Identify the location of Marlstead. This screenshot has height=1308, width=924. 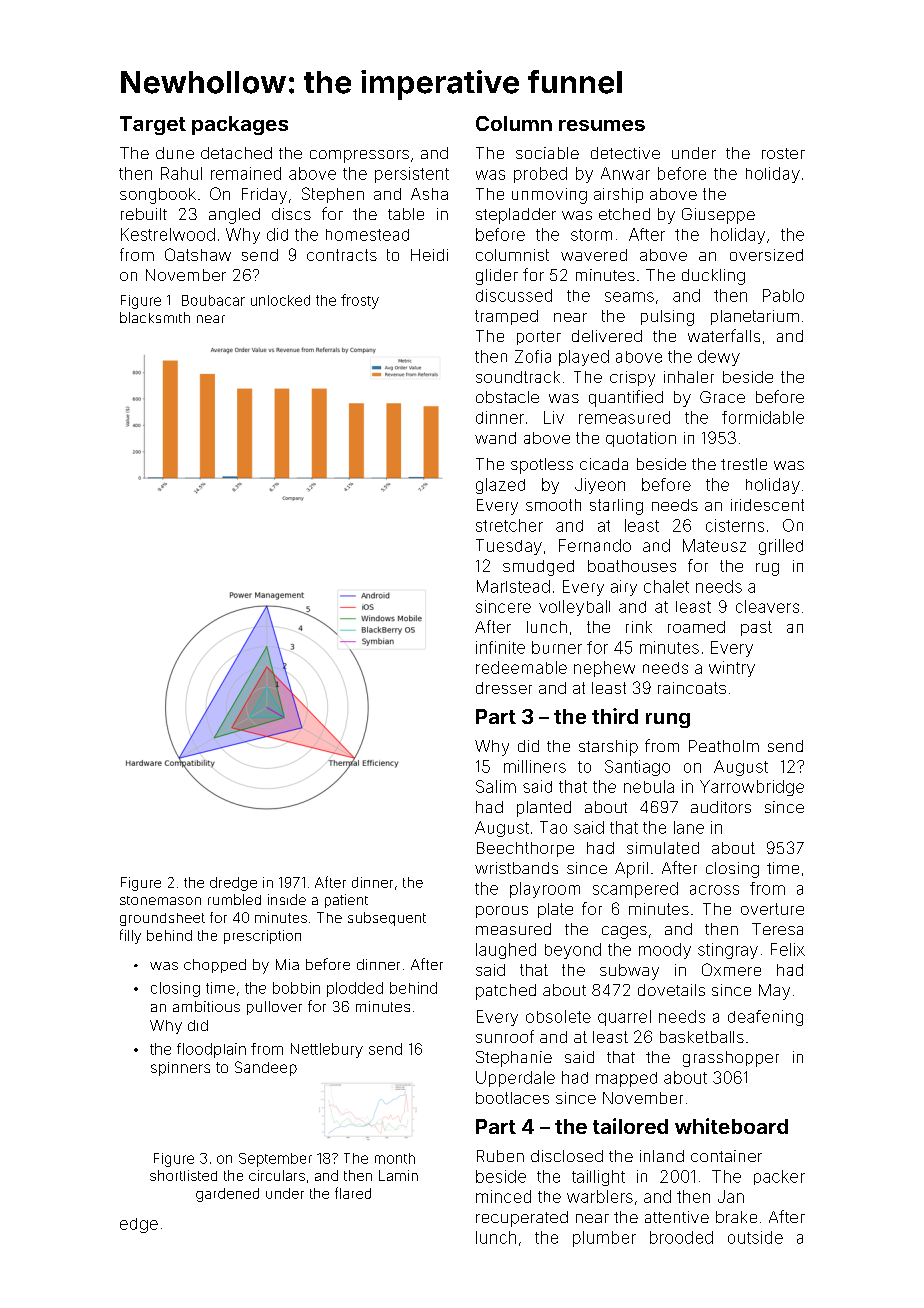
(513, 586).
